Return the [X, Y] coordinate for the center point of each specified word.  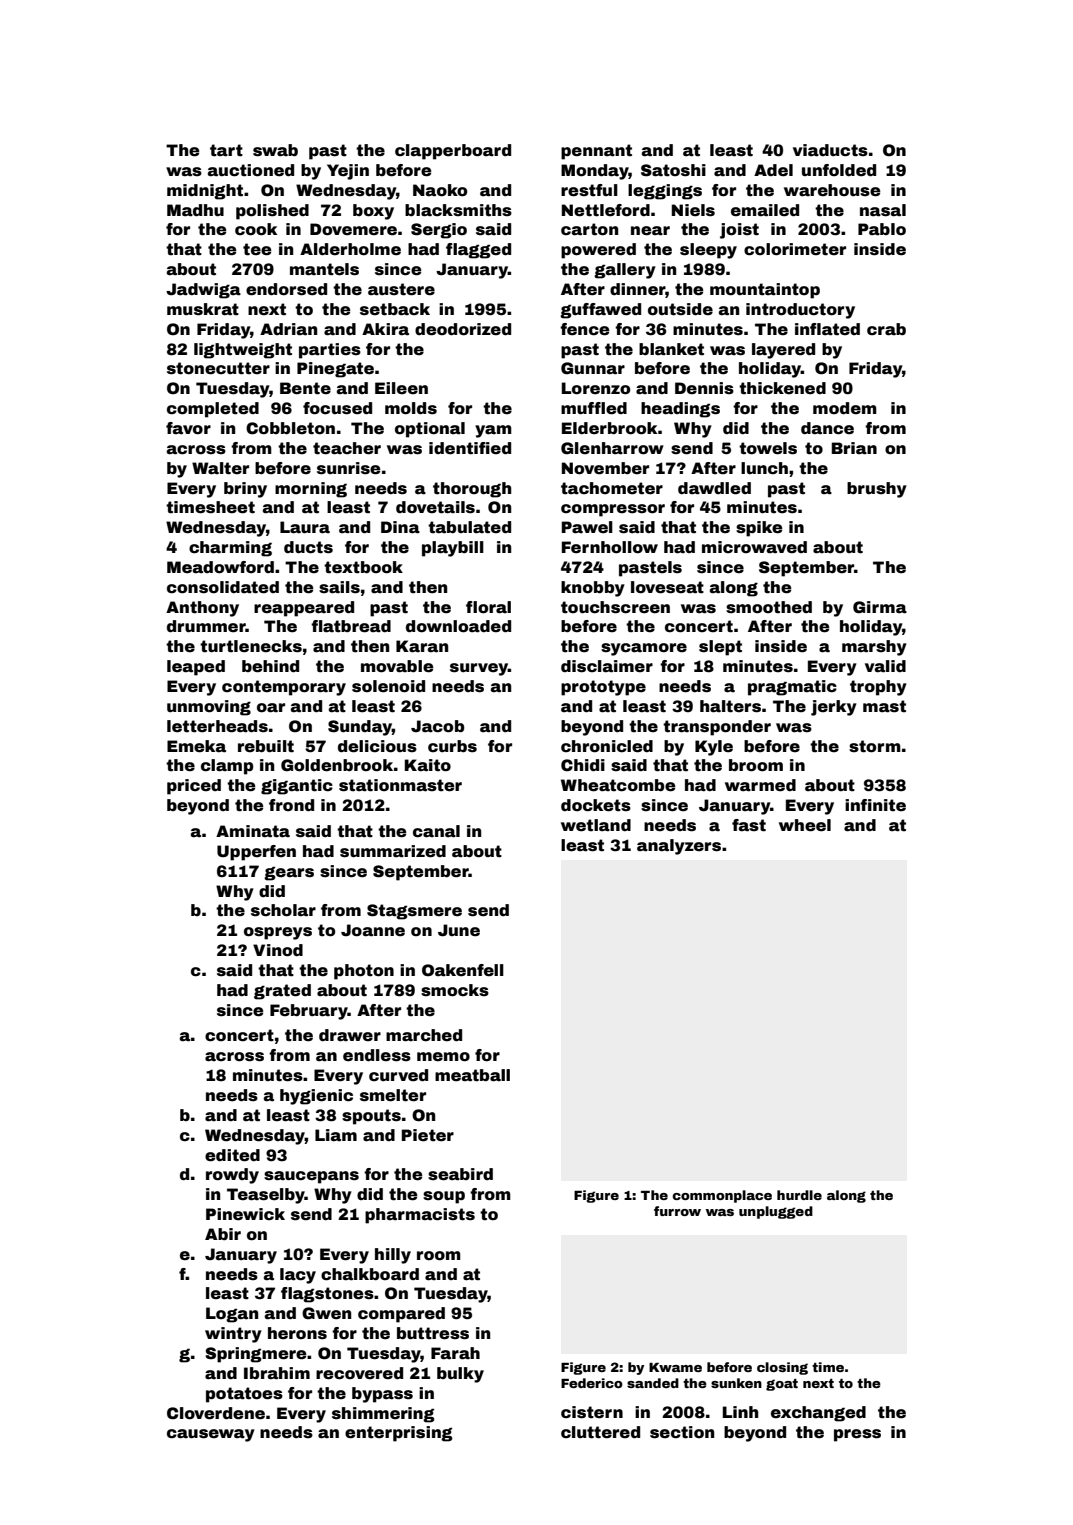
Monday [595, 172]
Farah [455, 1353]
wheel [805, 825]
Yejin [348, 172]
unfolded [839, 170]
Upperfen [256, 853]
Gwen [326, 1313]
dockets [596, 805]
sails [339, 587]
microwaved [754, 547]
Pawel [587, 527]
